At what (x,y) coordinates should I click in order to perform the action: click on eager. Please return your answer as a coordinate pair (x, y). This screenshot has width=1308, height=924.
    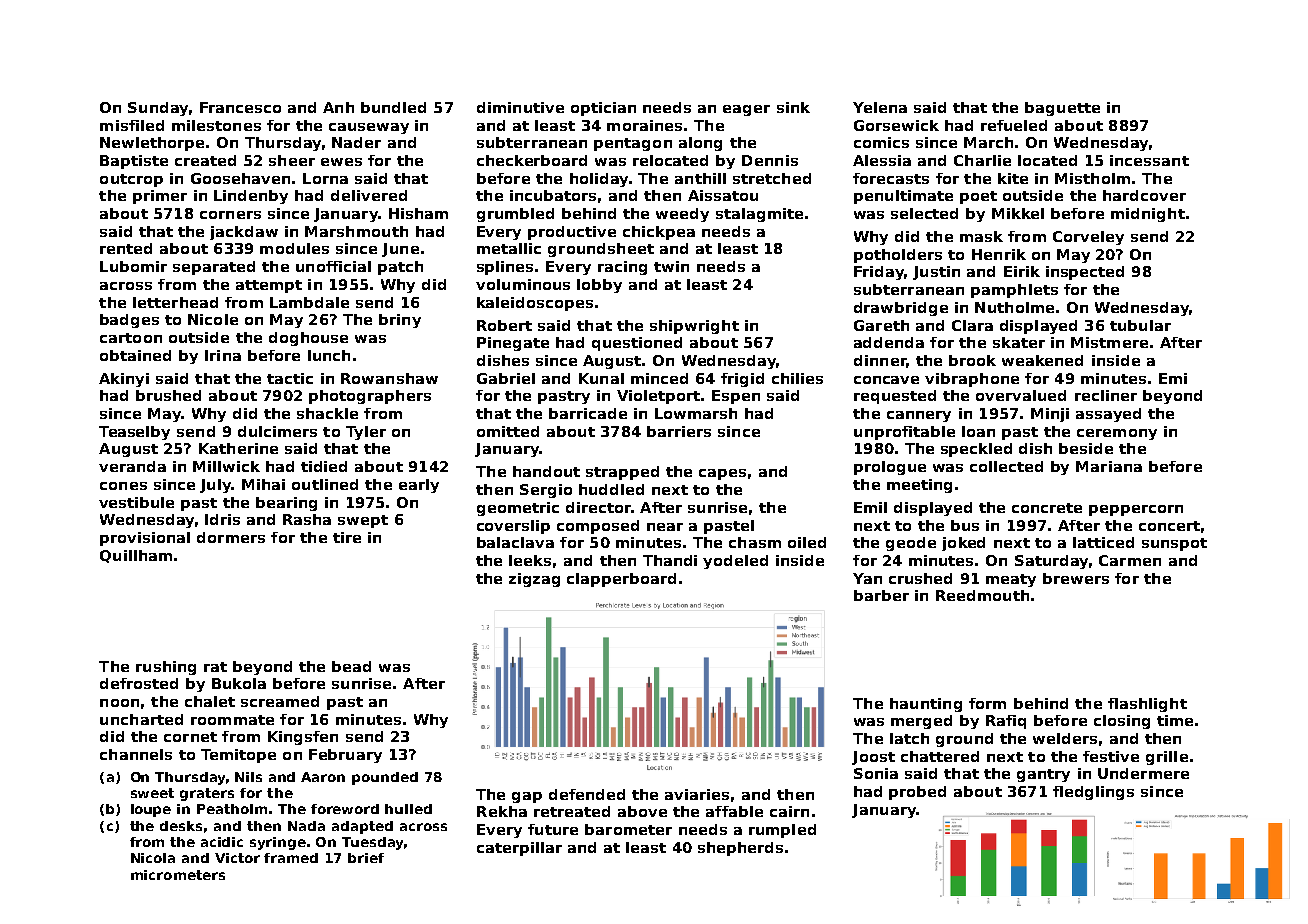
    Looking at the image, I should click on (746, 110).
